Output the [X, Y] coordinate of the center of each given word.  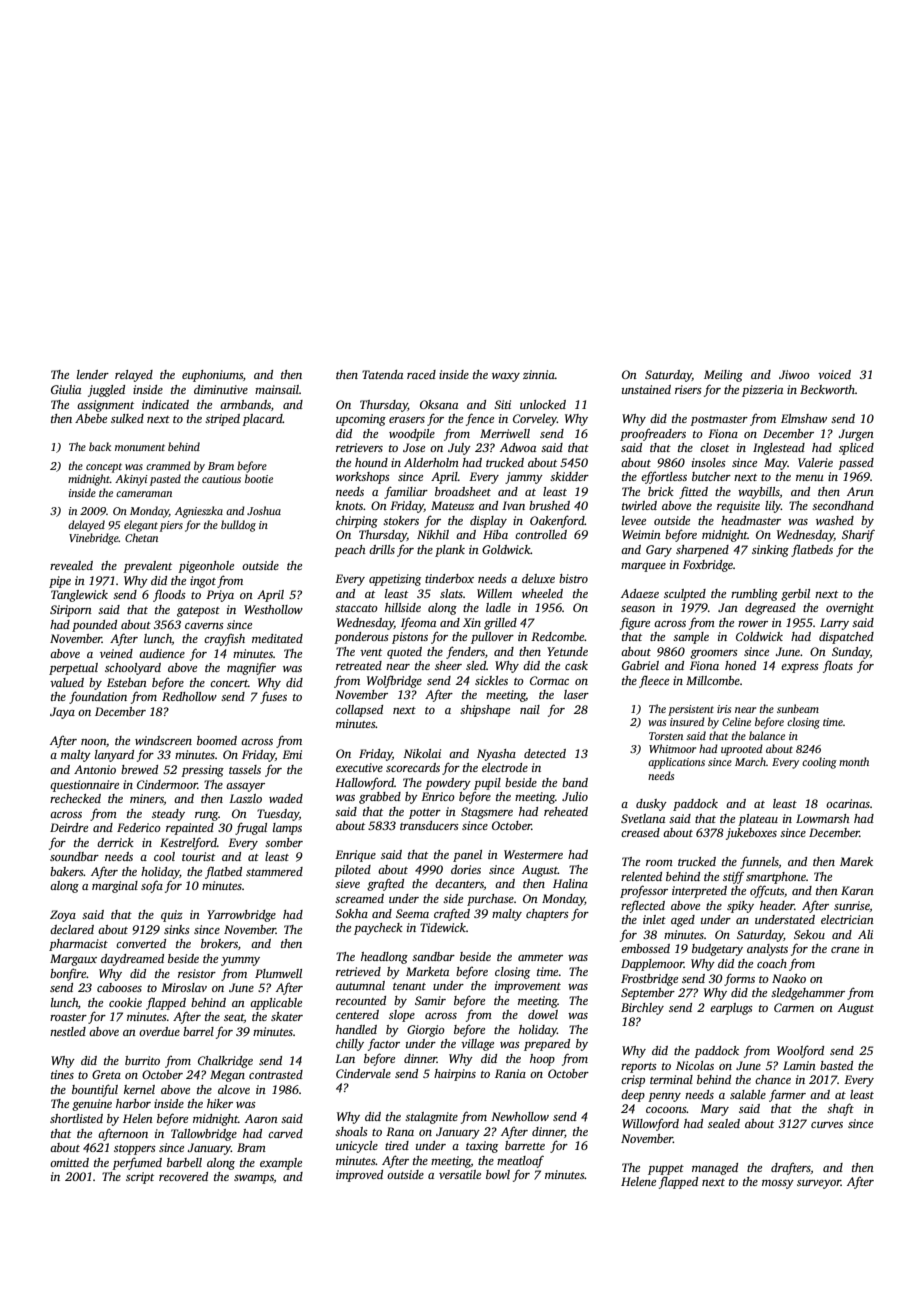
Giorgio [426, 1031]
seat [234, 1017]
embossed [645, 948]
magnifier [251, 668]
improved [359, 1176]
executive [359, 767]
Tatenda [382, 374]
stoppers [135, 1150]
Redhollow [189, 696]
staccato [356, 608]
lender [93, 374]
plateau [758, 820]
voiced [834, 374]
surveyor [819, 1184]
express [800, 668]
